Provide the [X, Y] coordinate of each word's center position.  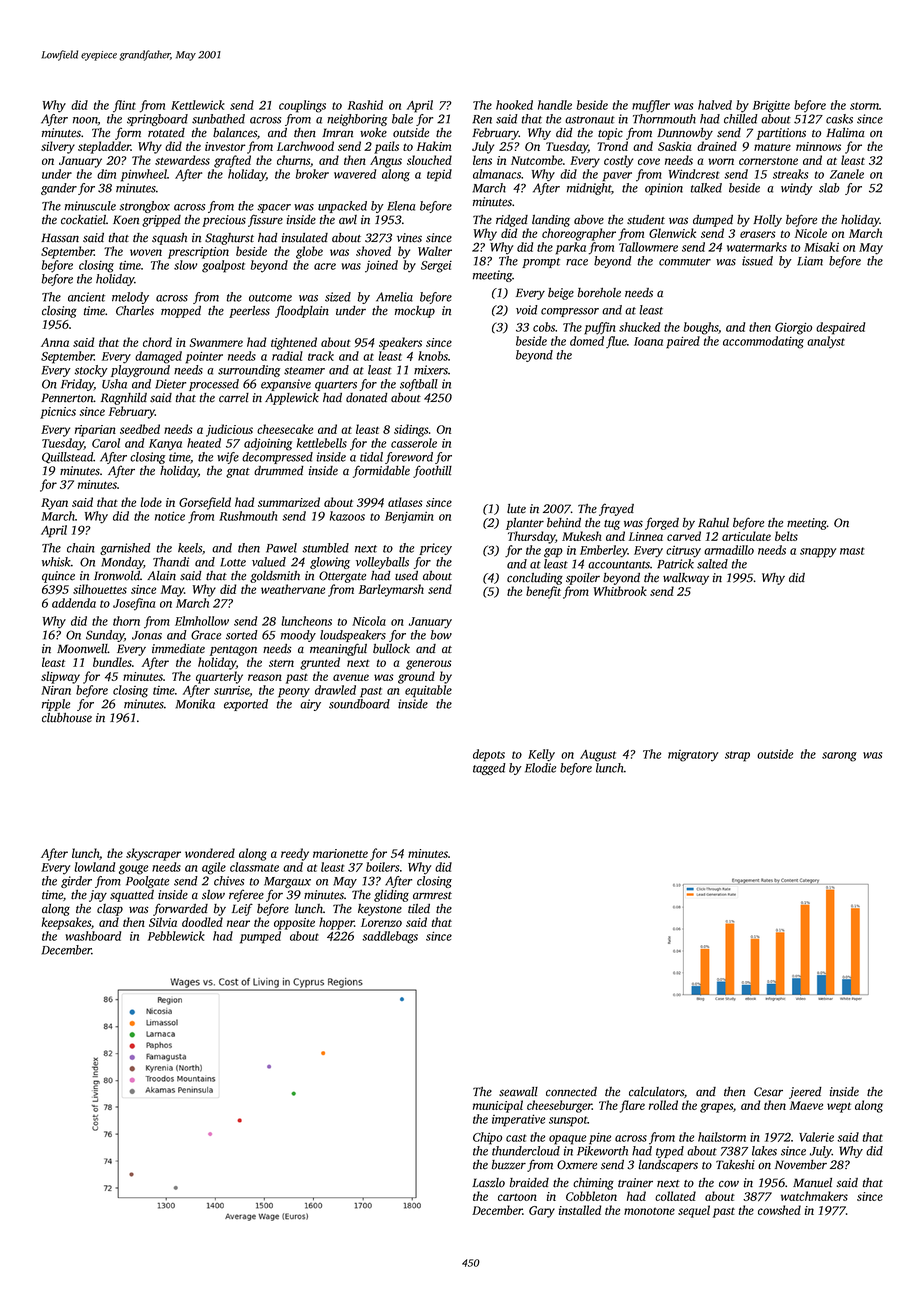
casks [839, 119]
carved [684, 536]
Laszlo [488, 1183]
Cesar [768, 1092]
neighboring [357, 120]
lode [151, 502]
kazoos [347, 516]
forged [662, 523]
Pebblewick [176, 936]
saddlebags [390, 937]
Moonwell [82, 649]
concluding [535, 579]
